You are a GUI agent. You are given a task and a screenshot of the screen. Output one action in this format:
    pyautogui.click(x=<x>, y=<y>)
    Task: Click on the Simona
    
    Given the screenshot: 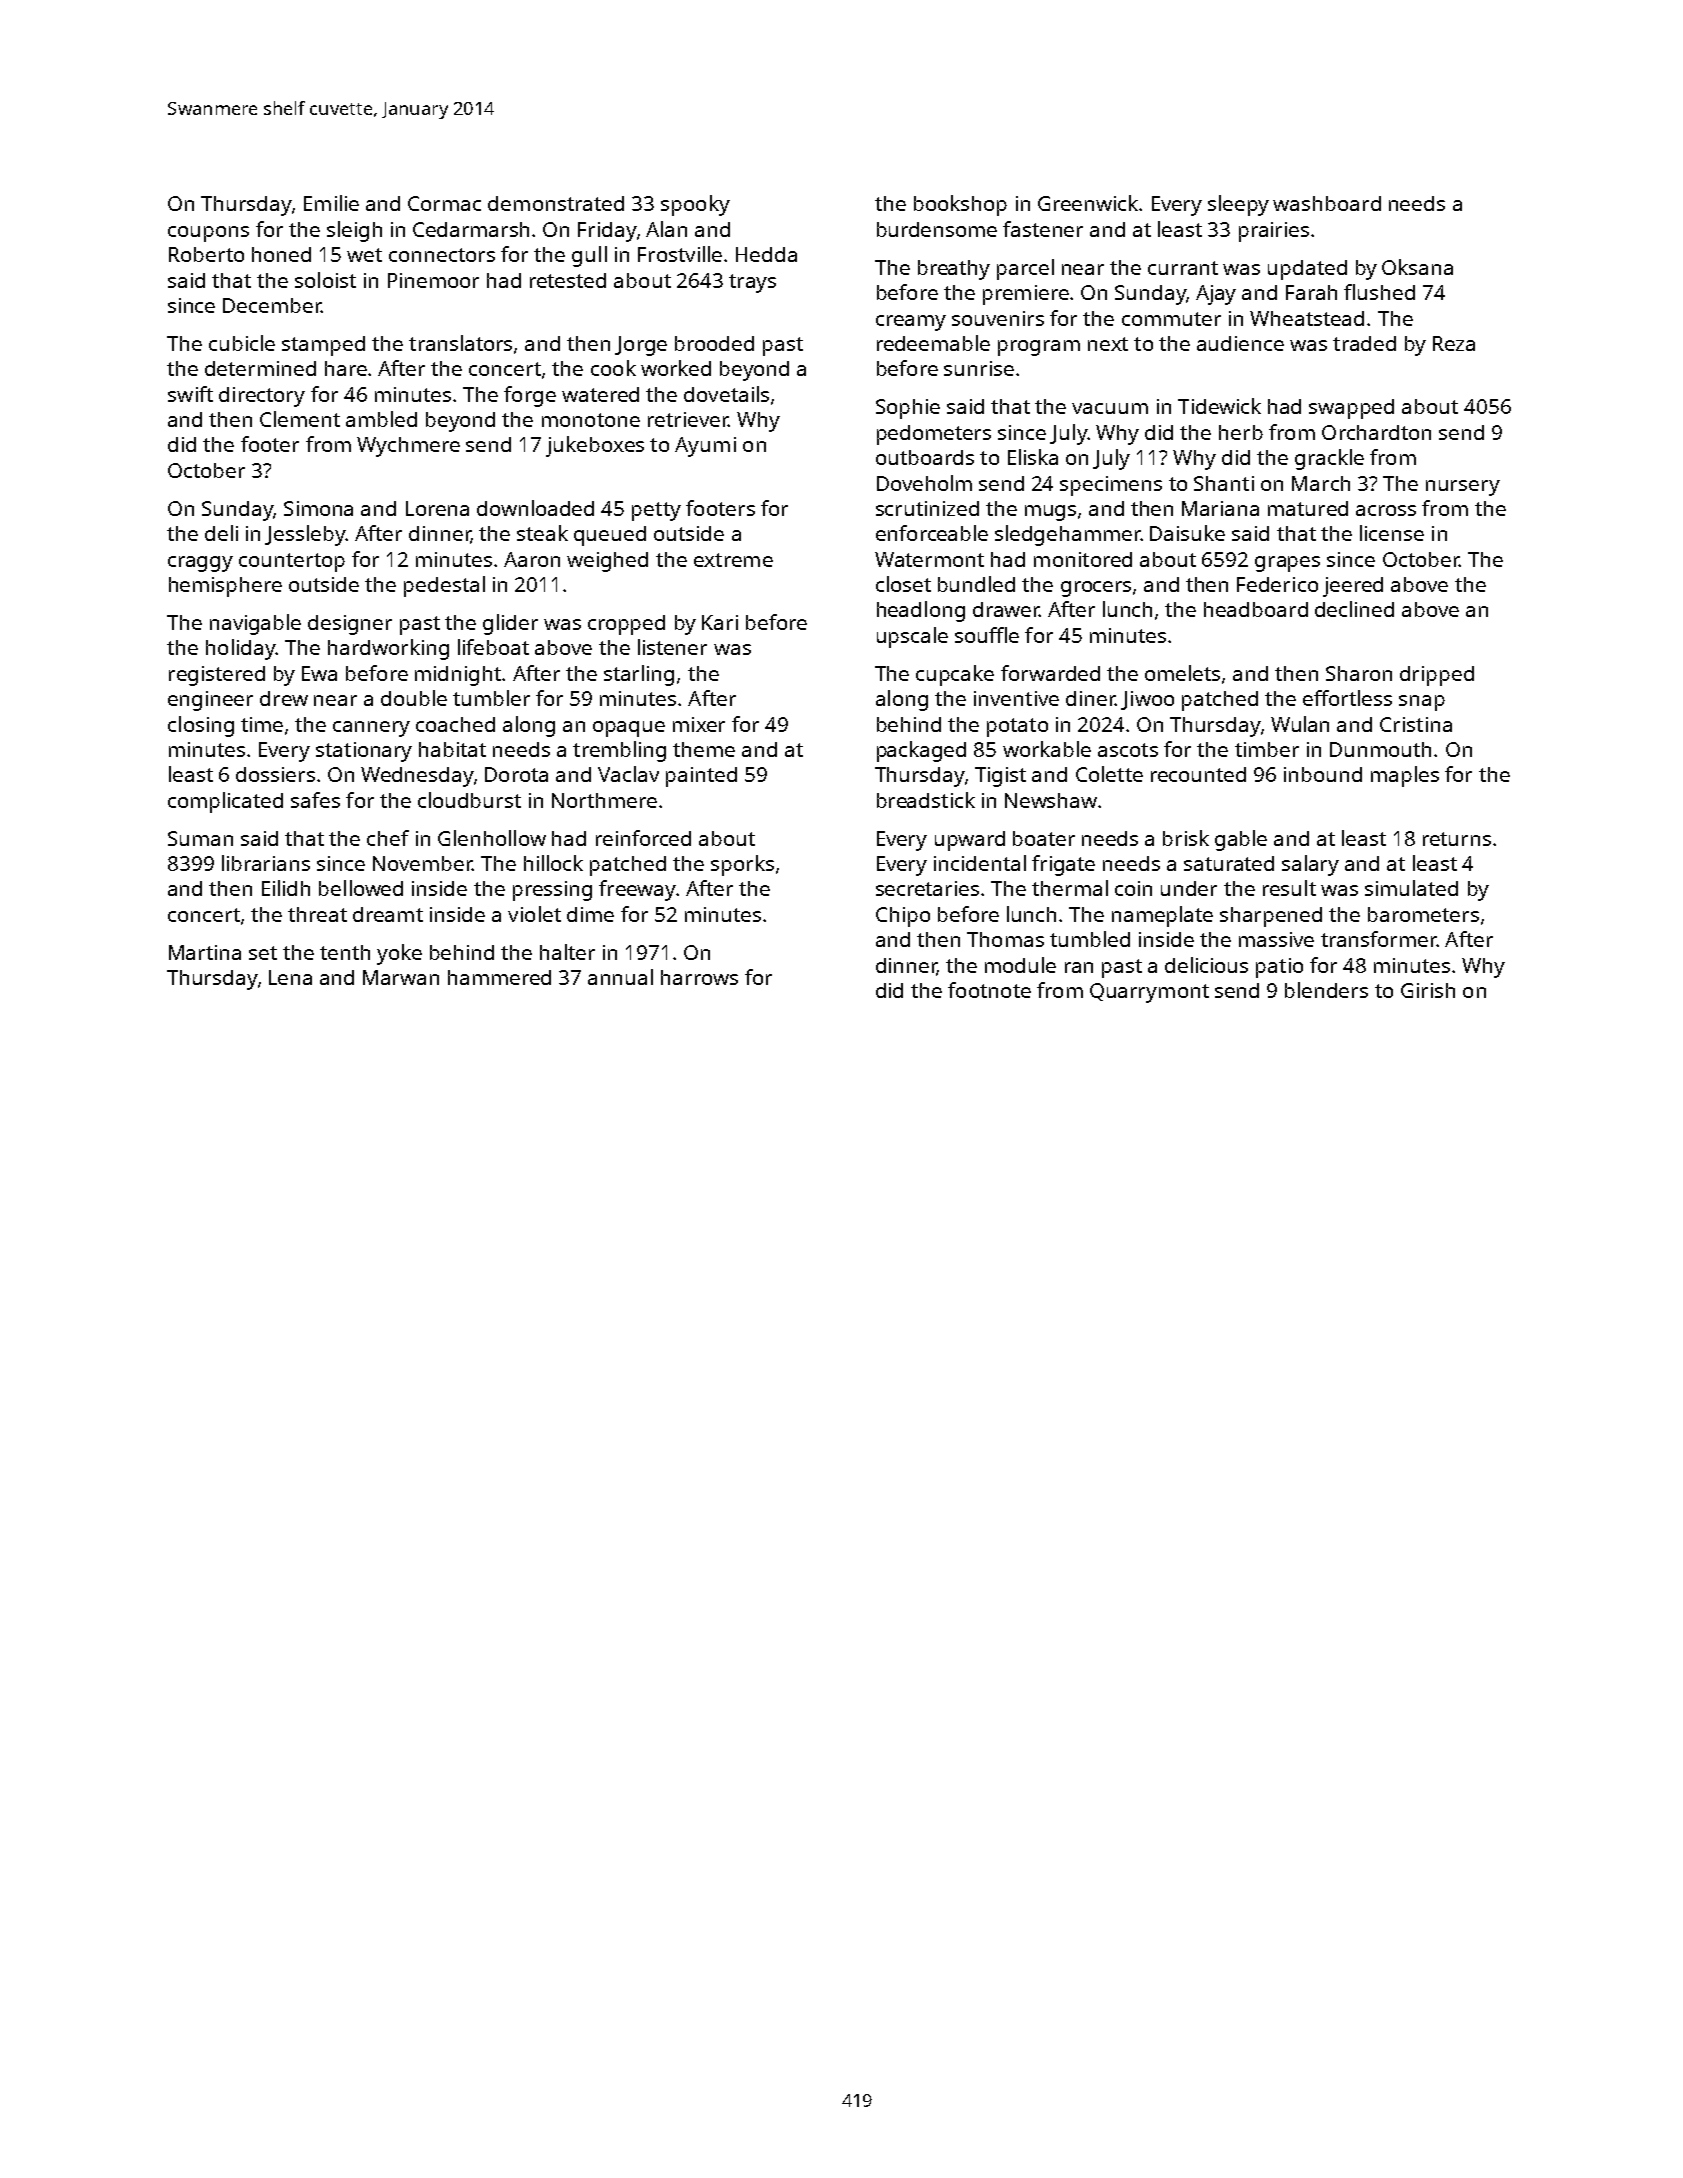 What is the action you would take?
    pyautogui.click(x=318, y=508)
